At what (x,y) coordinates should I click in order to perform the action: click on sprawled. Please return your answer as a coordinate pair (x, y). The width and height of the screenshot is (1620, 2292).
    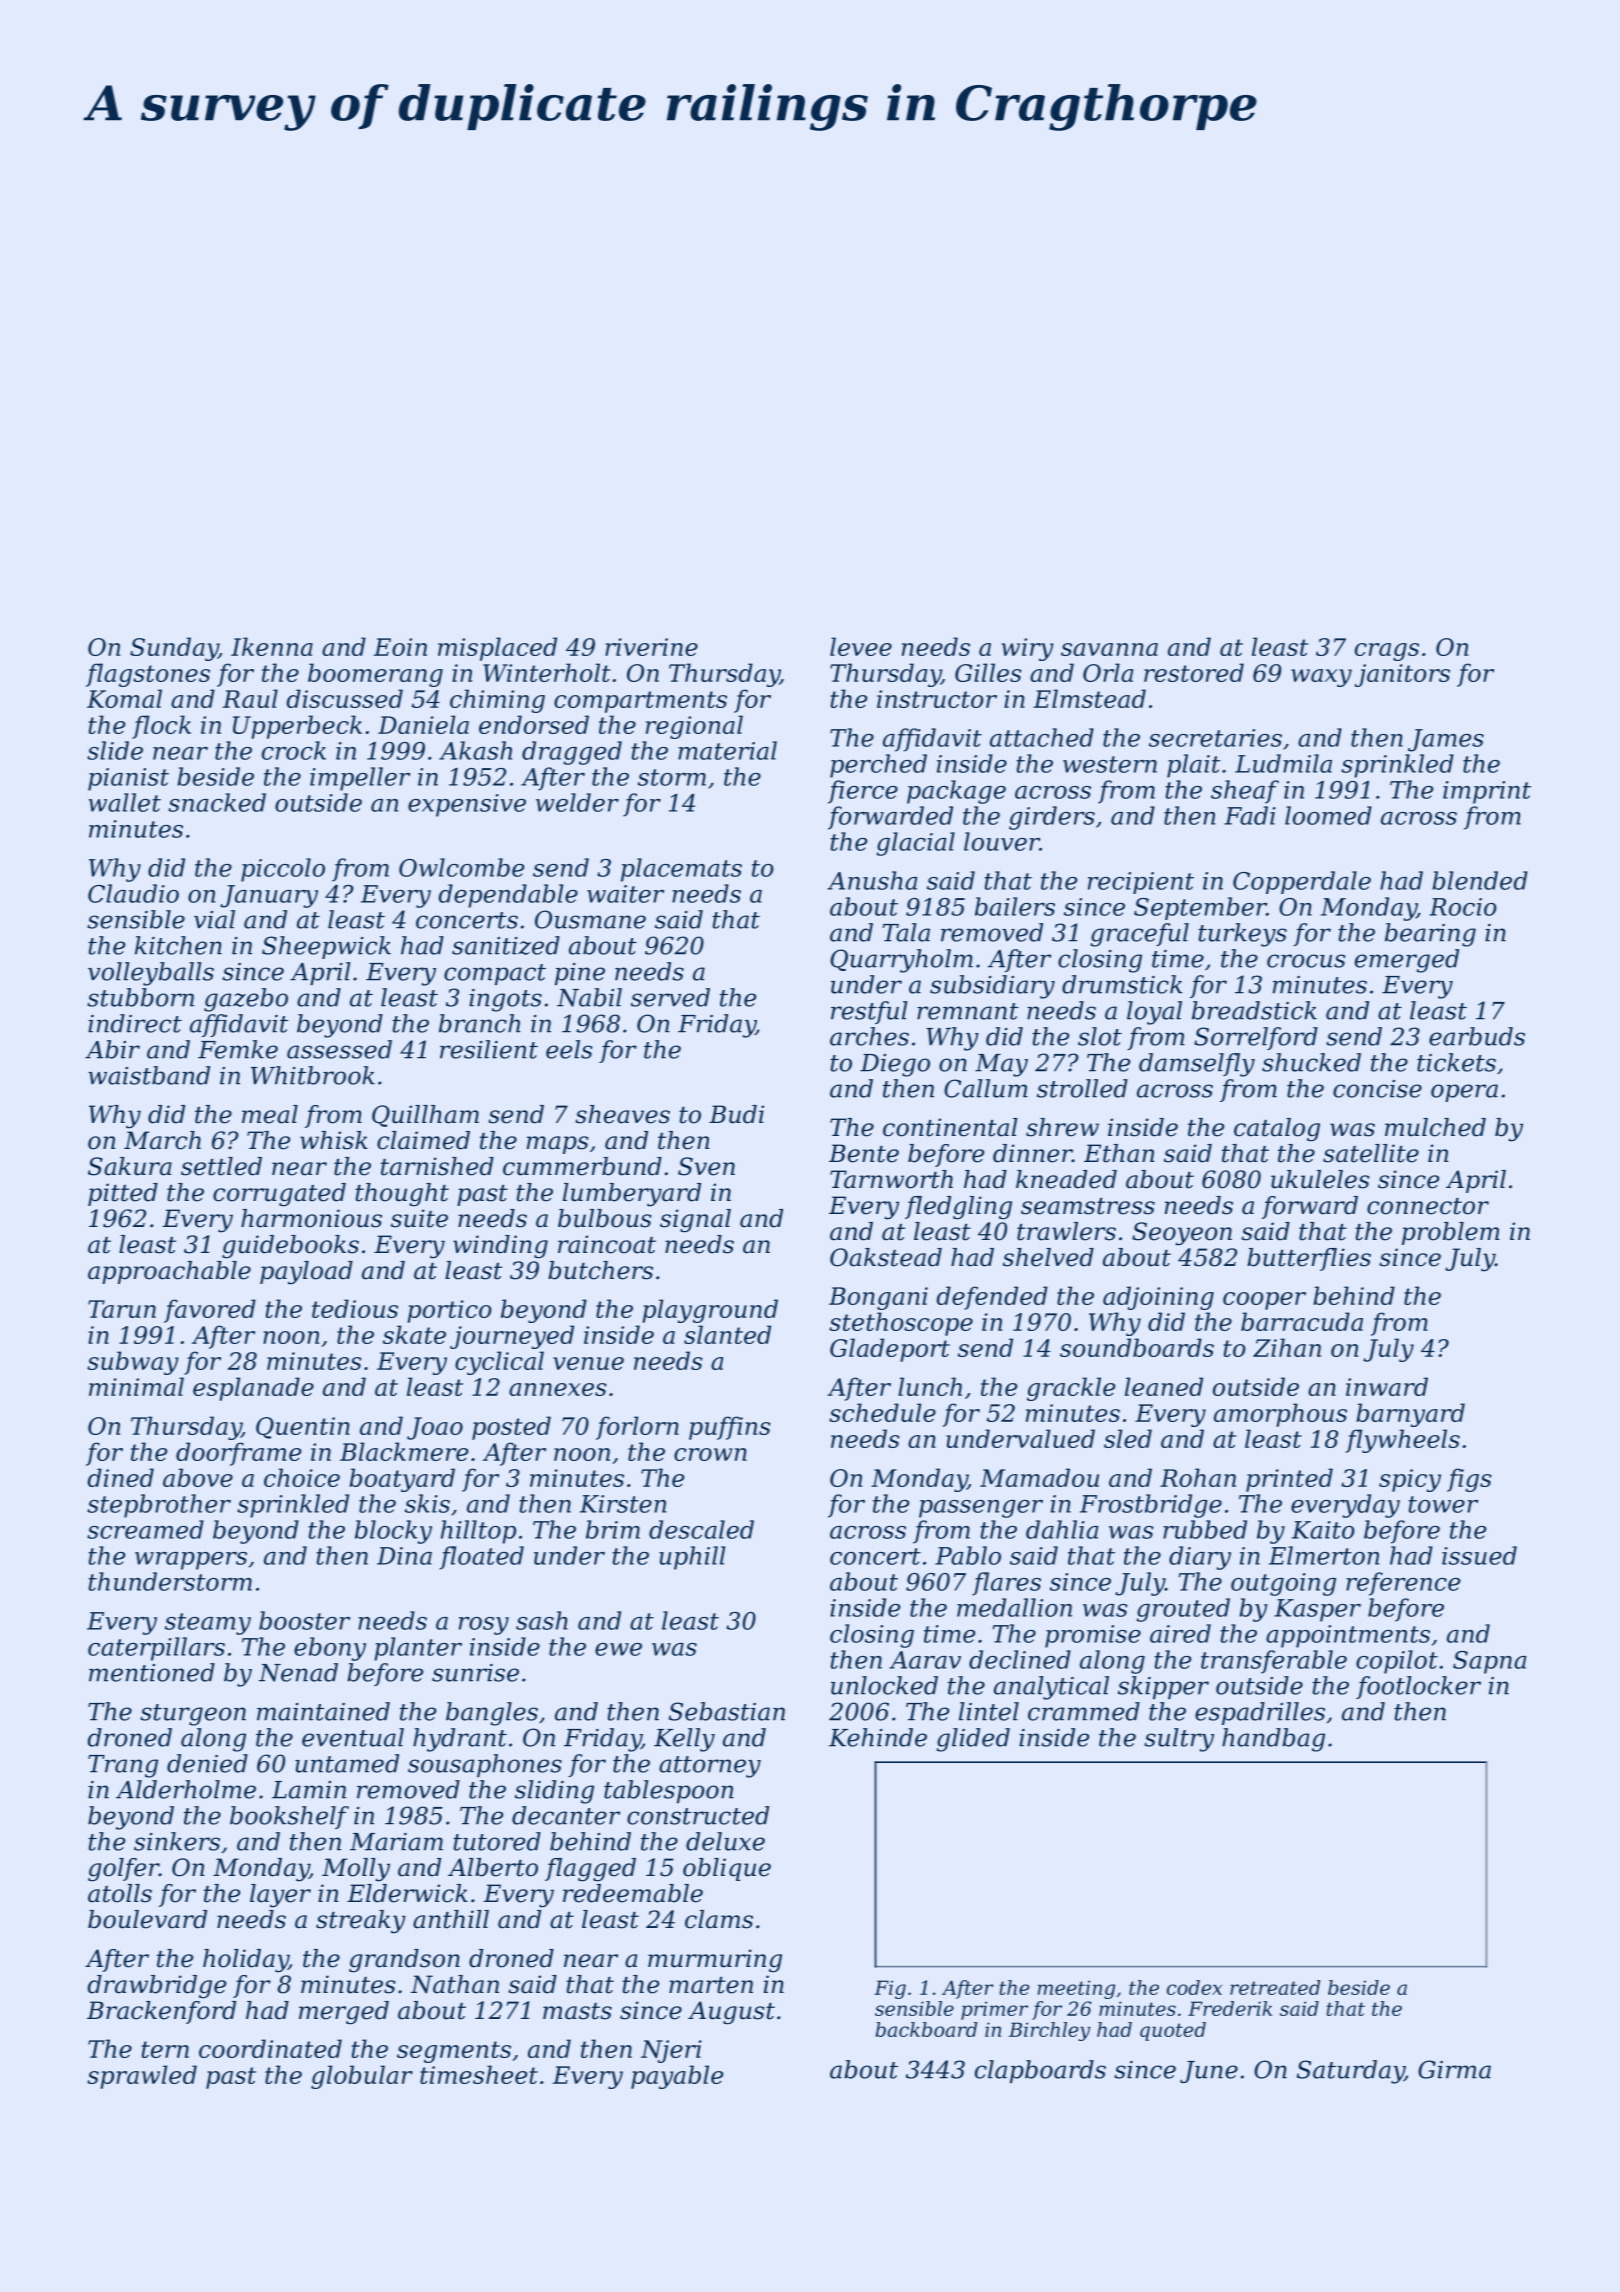
    Looking at the image, I should click on (142, 2077).
